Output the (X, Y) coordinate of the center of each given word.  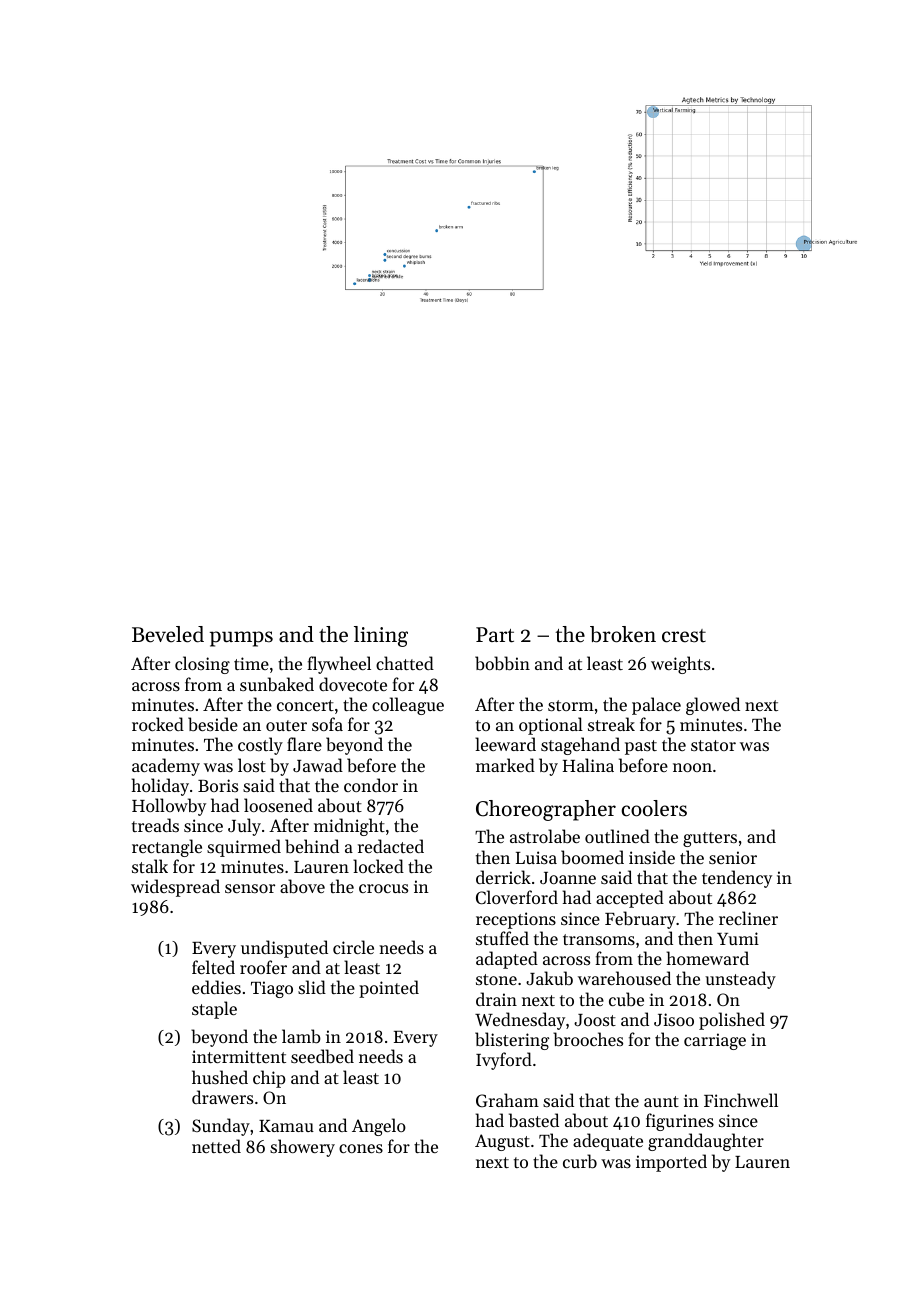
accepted (630, 899)
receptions (516, 920)
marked (505, 765)
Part (495, 635)
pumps (241, 639)
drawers (222, 1097)
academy (166, 767)
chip (269, 1079)
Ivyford (504, 1061)
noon (692, 767)
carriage (715, 1041)
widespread (175, 888)
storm (571, 705)
